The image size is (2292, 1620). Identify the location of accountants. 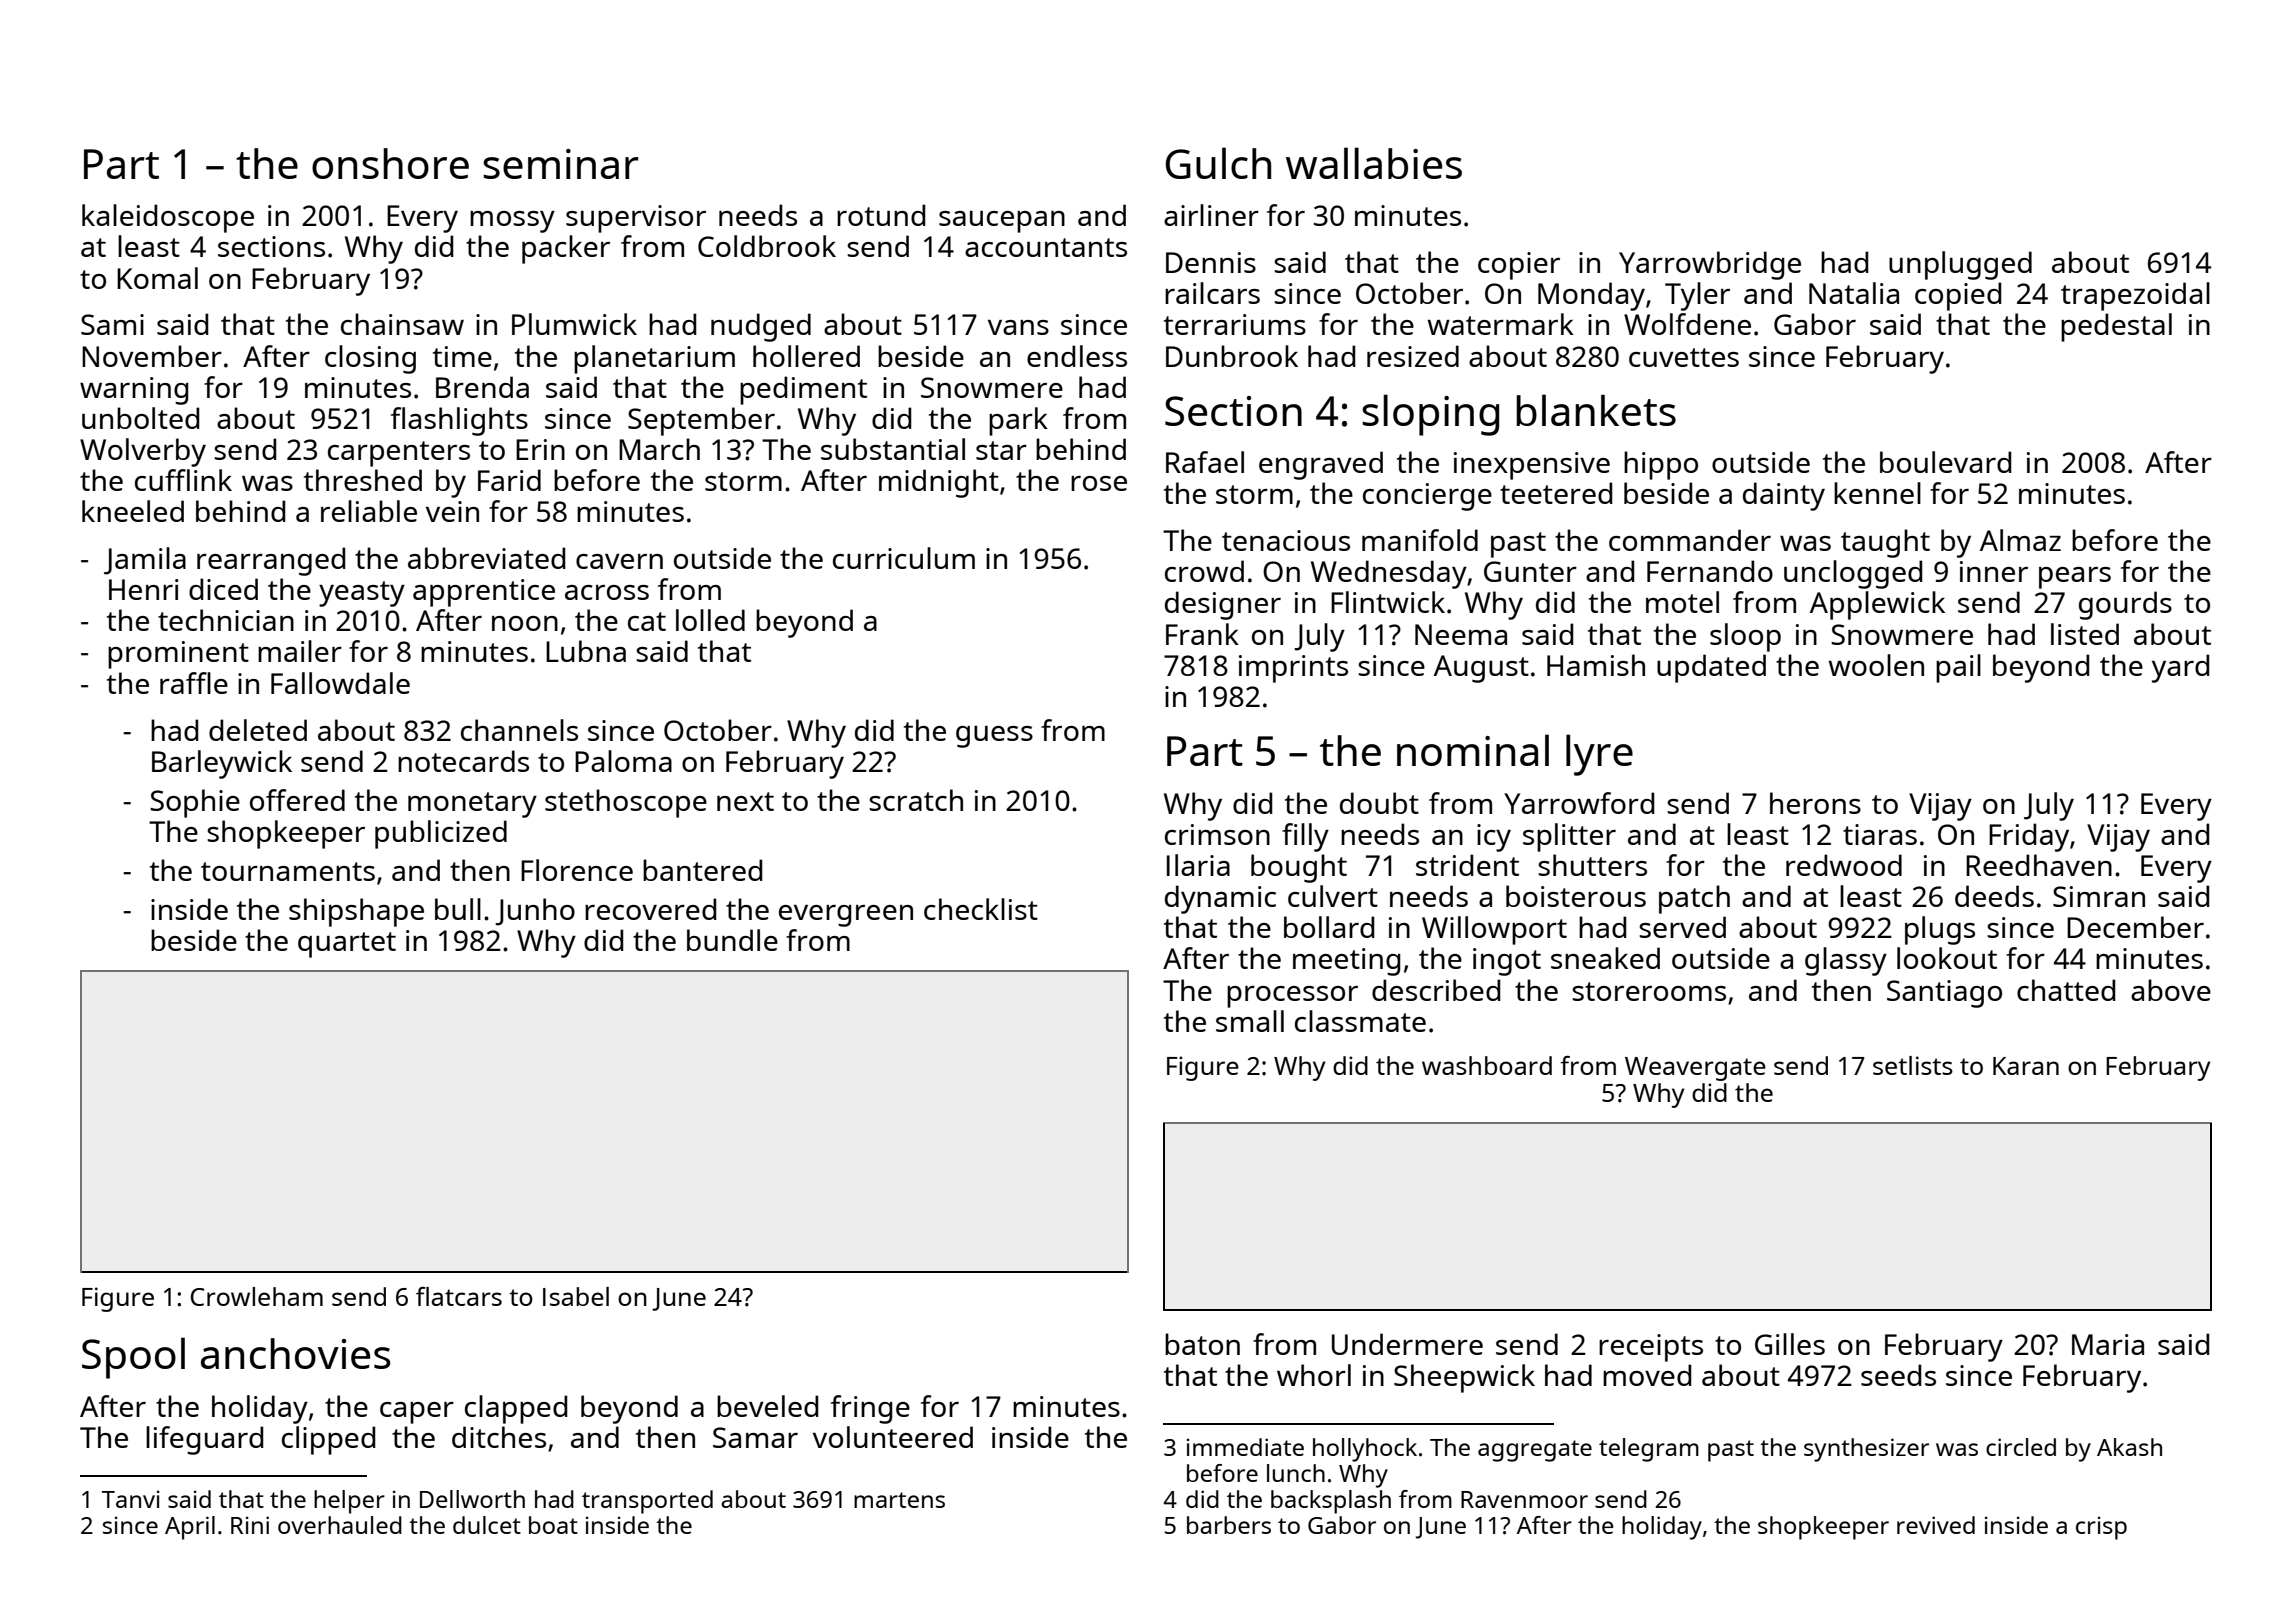
(1046, 247).
